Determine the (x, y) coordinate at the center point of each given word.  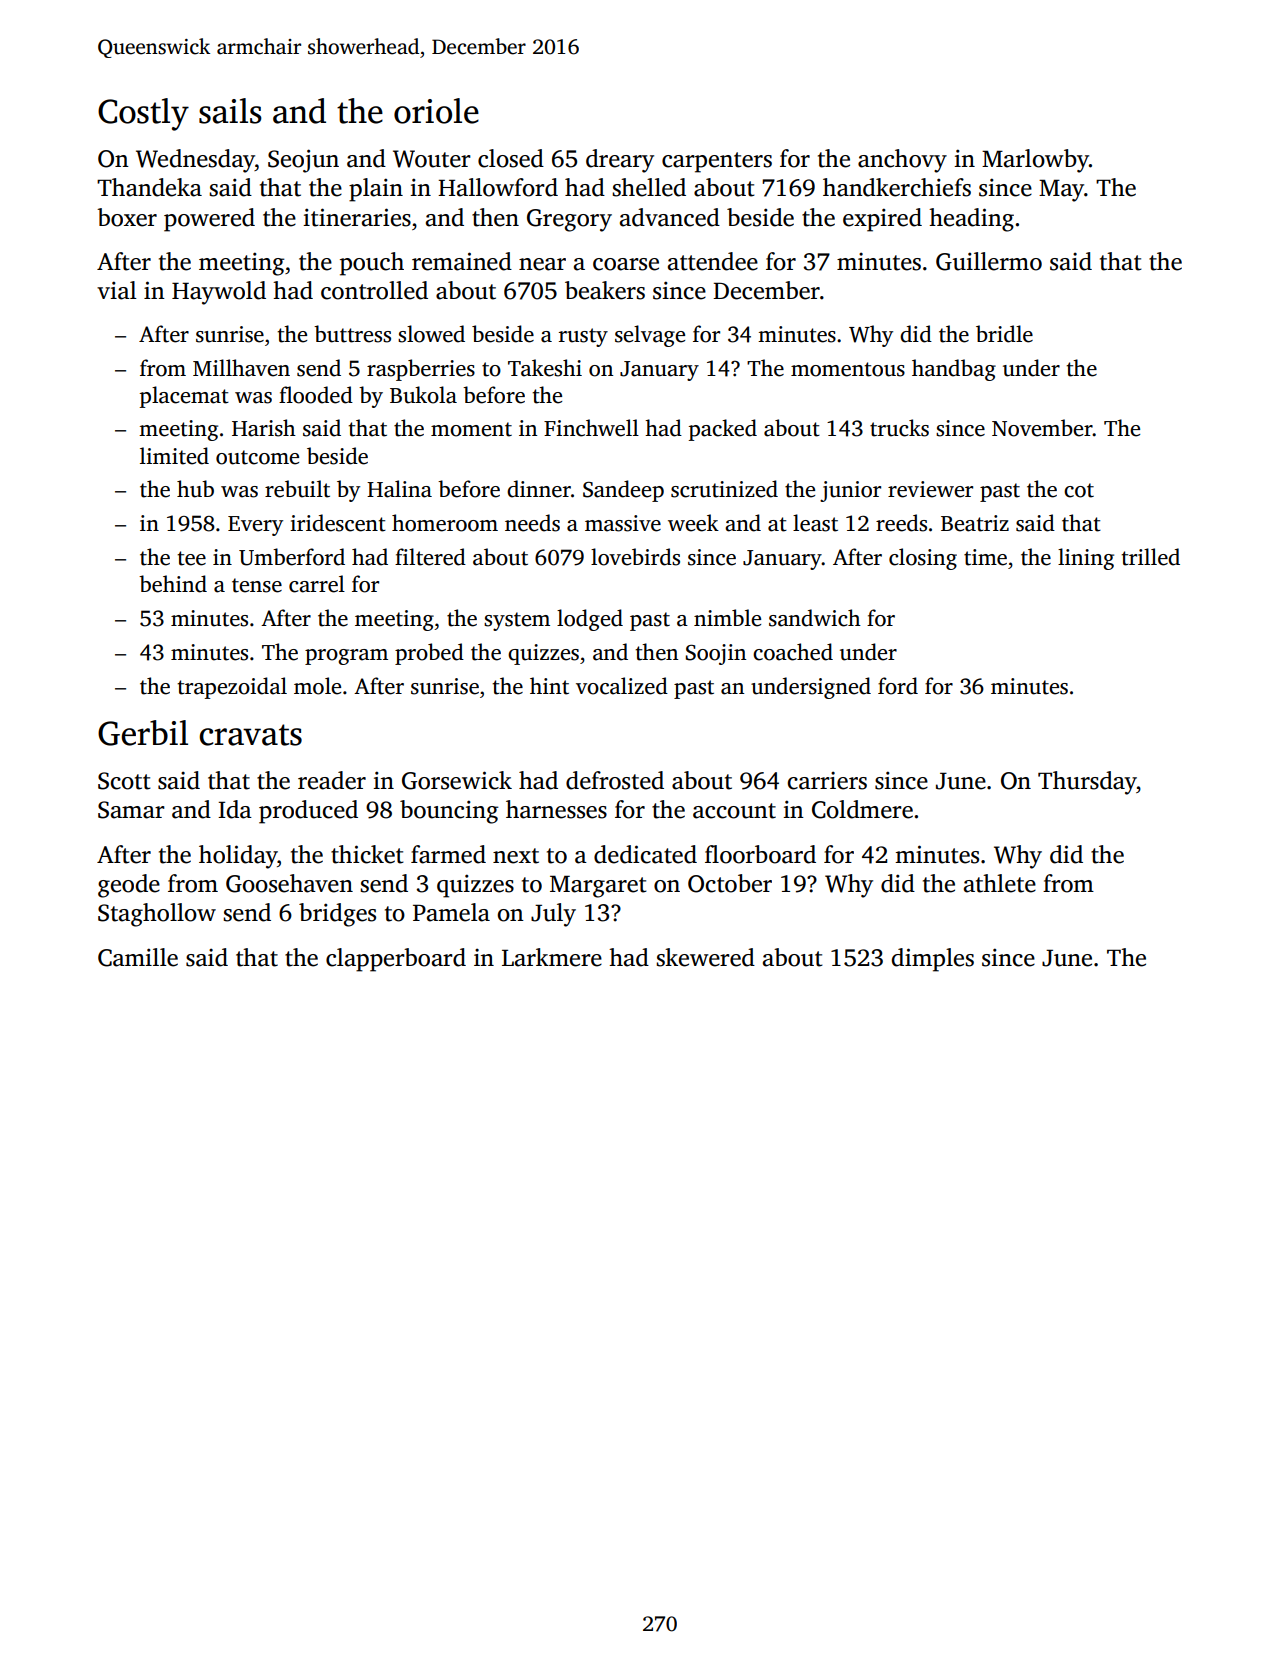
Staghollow (157, 915)
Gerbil (143, 733)
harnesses (556, 809)
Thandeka (149, 187)
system (517, 621)
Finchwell (591, 428)
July (553, 915)
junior (850, 491)
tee (191, 558)
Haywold (219, 293)
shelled (649, 187)
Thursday (1087, 783)
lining (1086, 559)
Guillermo (989, 261)
